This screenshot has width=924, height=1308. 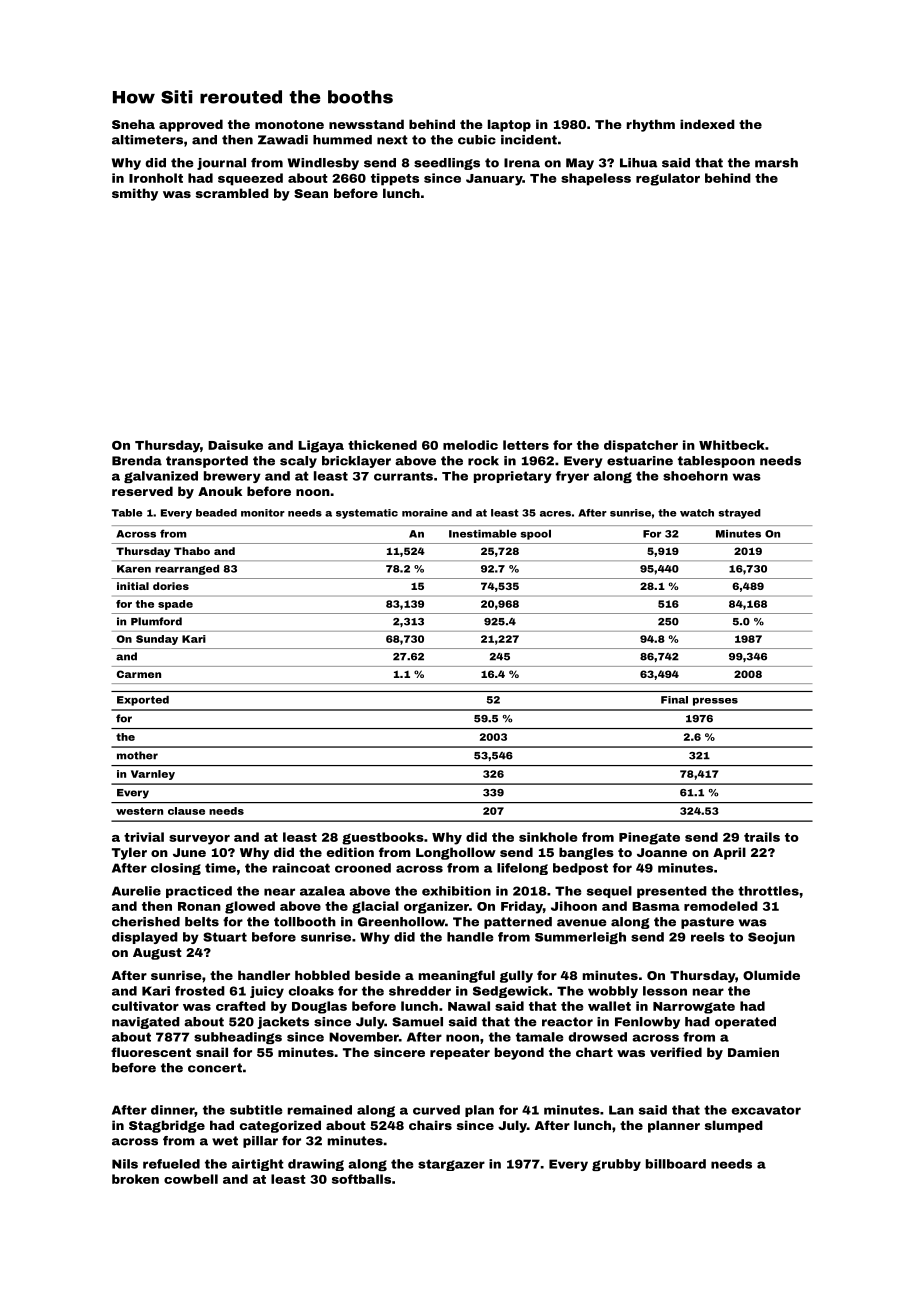 I want to click on stargazer, so click(x=451, y=1165).
